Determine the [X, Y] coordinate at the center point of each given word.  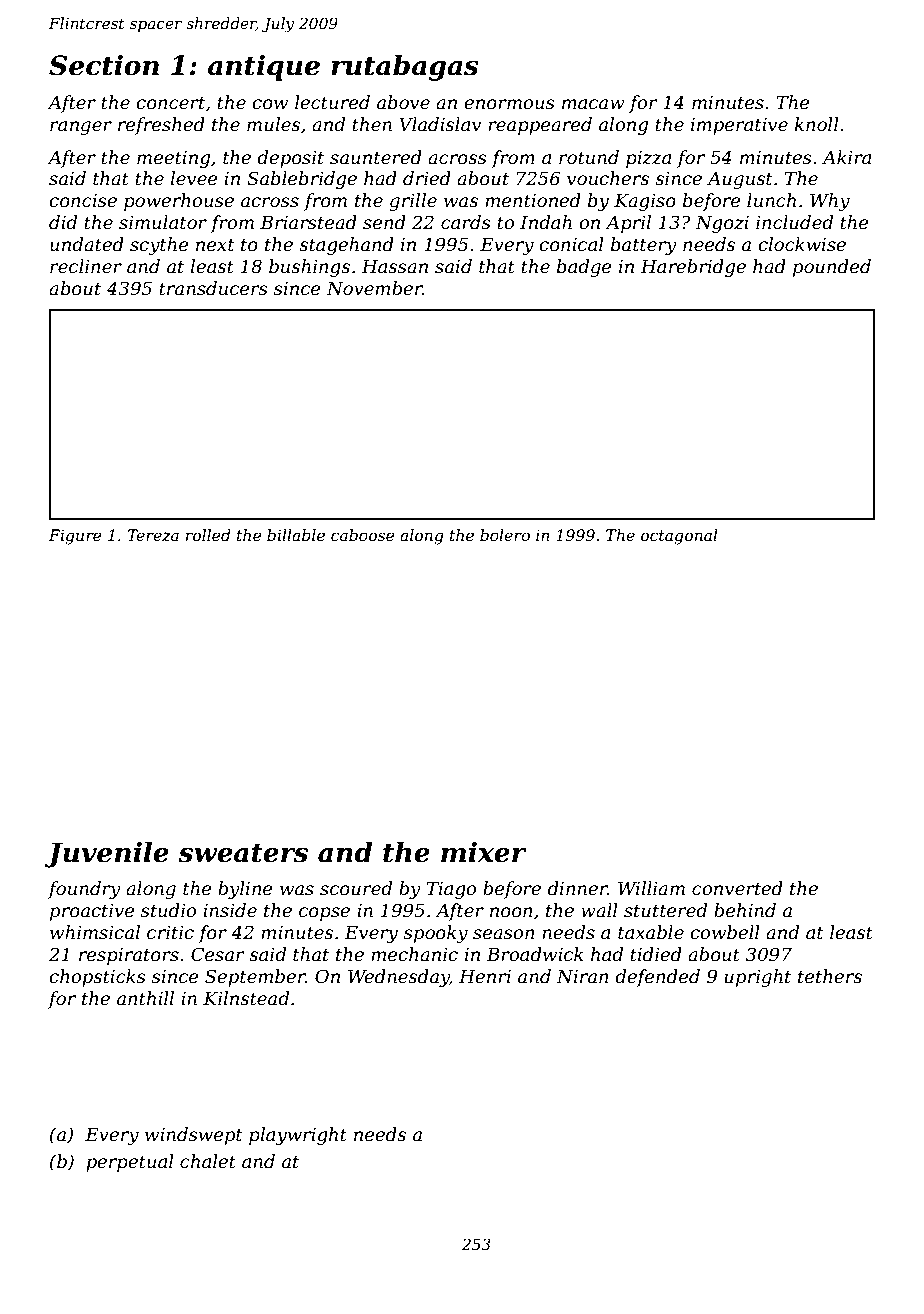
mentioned [533, 200]
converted [737, 888]
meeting [173, 159]
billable [296, 535]
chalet [208, 1161]
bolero [505, 535]
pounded [832, 268]
